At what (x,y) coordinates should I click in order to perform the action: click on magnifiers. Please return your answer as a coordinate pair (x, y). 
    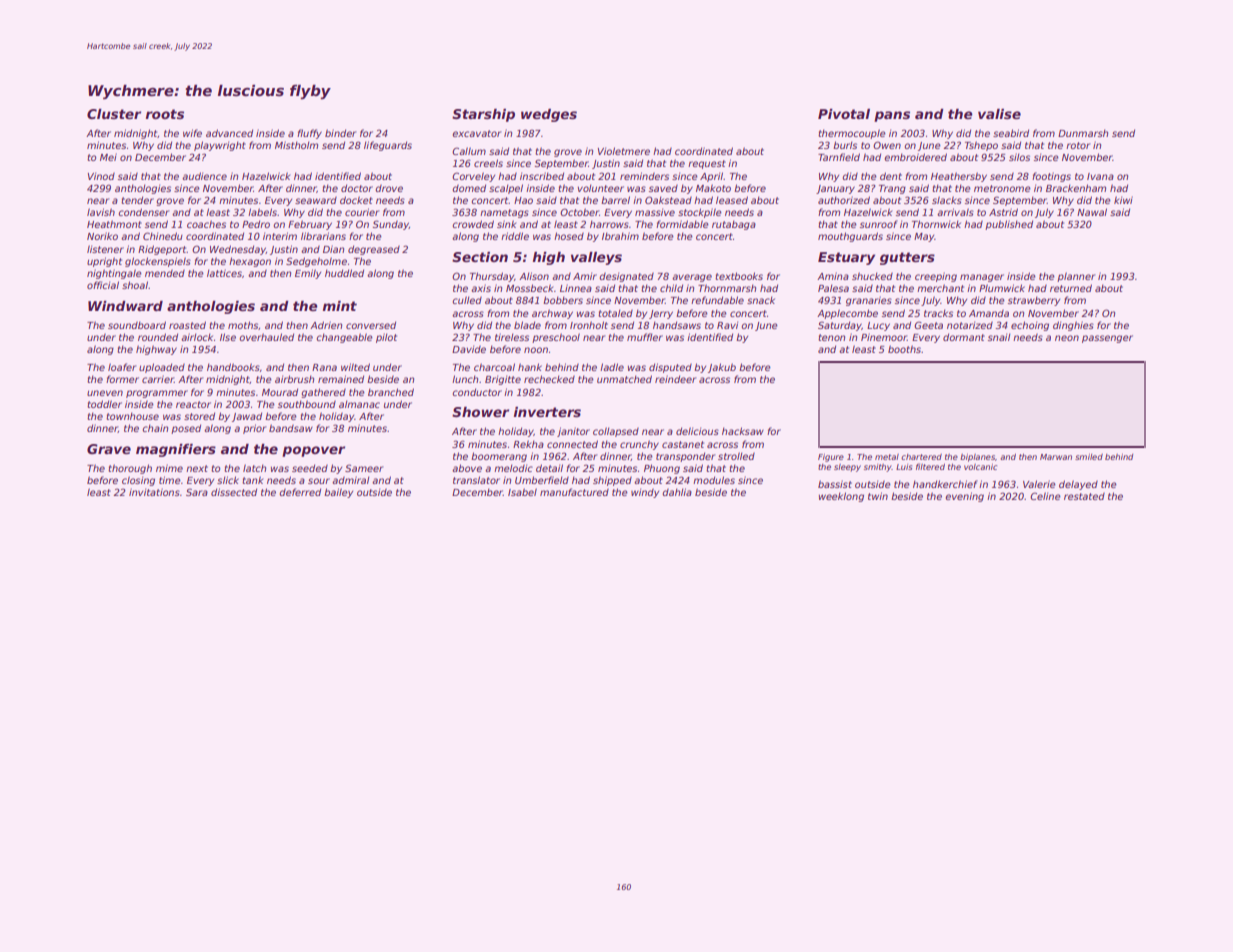
    Looking at the image, I should click on (176, 450).
